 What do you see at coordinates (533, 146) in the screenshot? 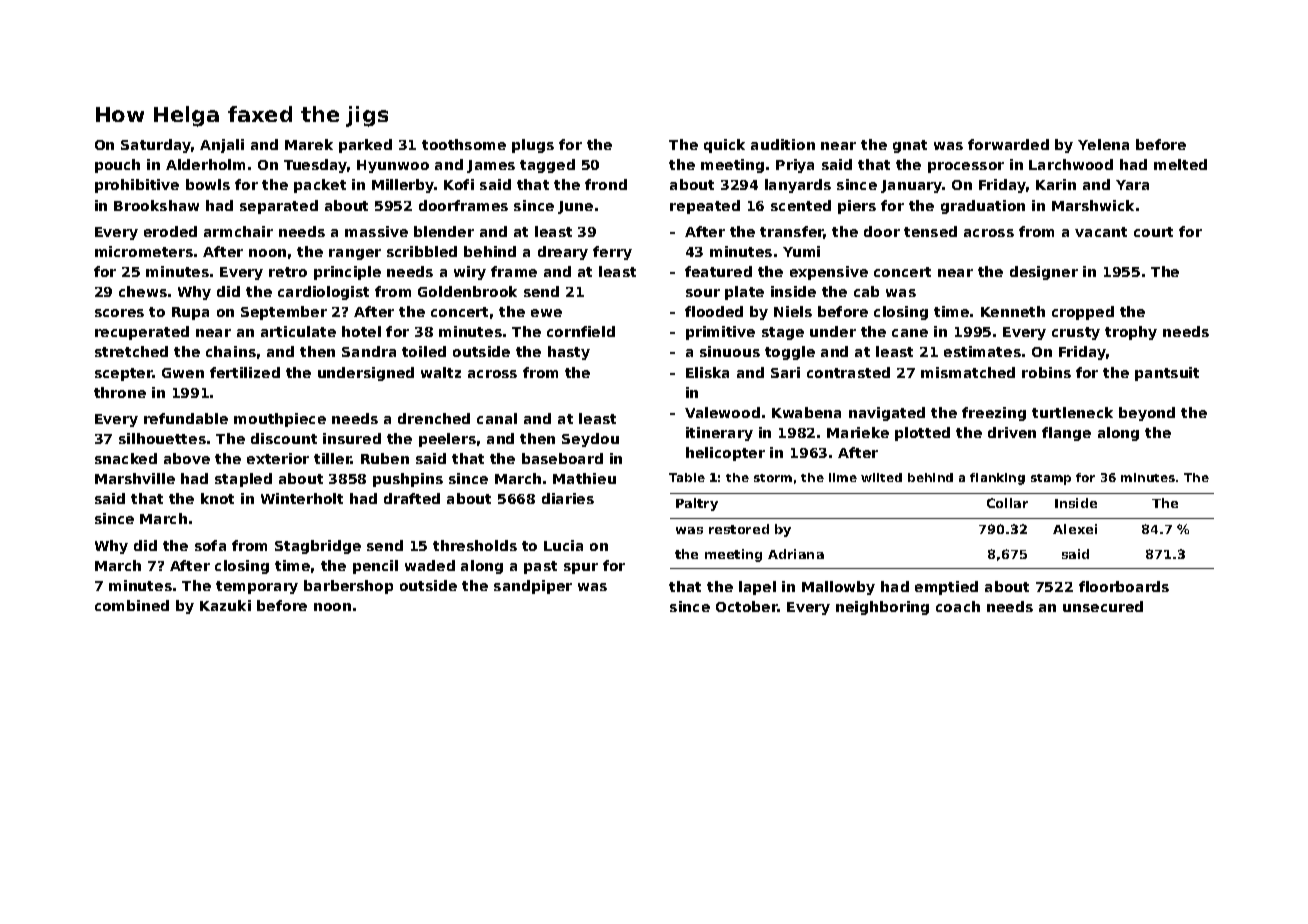
I see `plugs` at bounding box center [533, 146].
